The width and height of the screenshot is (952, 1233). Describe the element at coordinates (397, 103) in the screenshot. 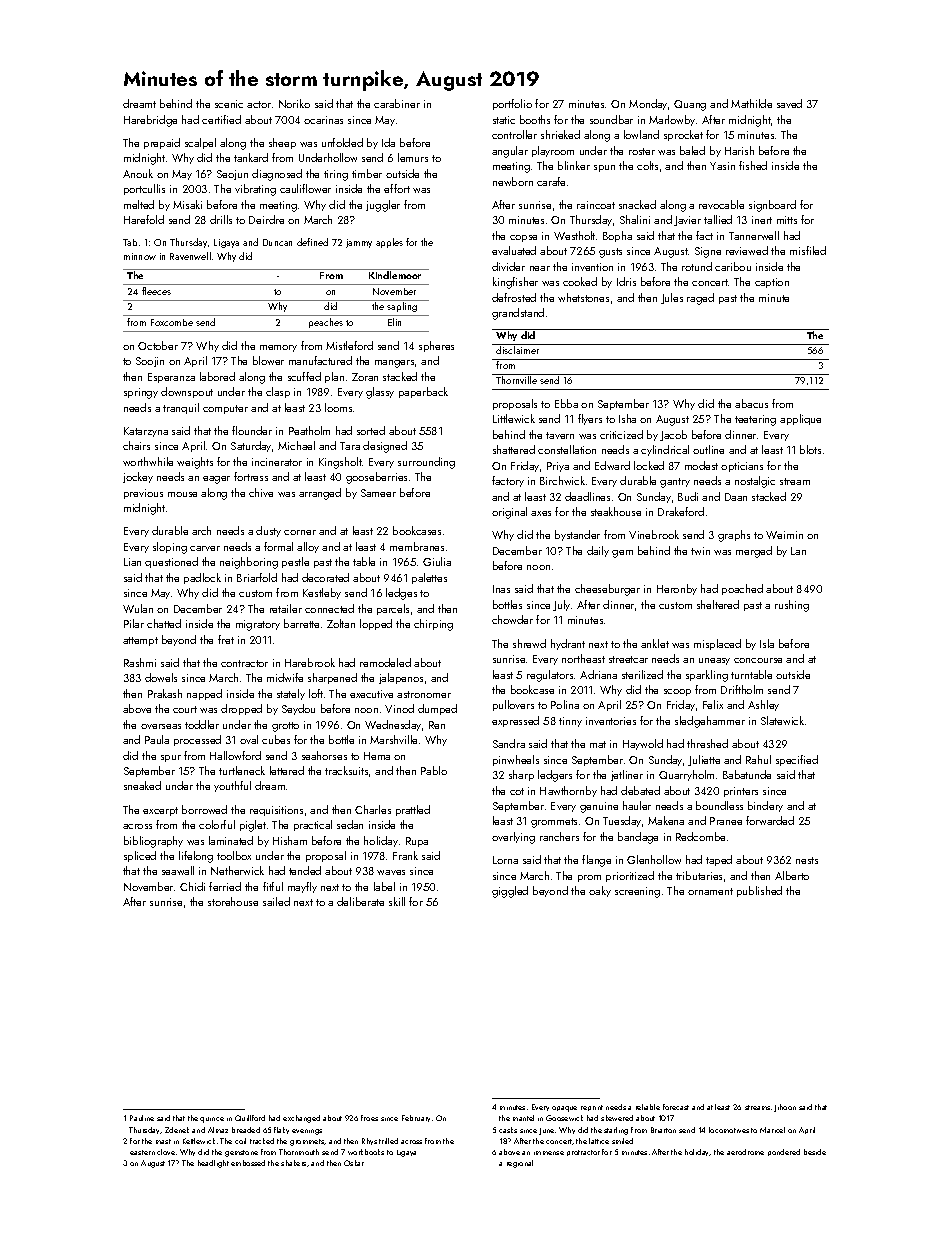

I see `carabiner` at that location.
